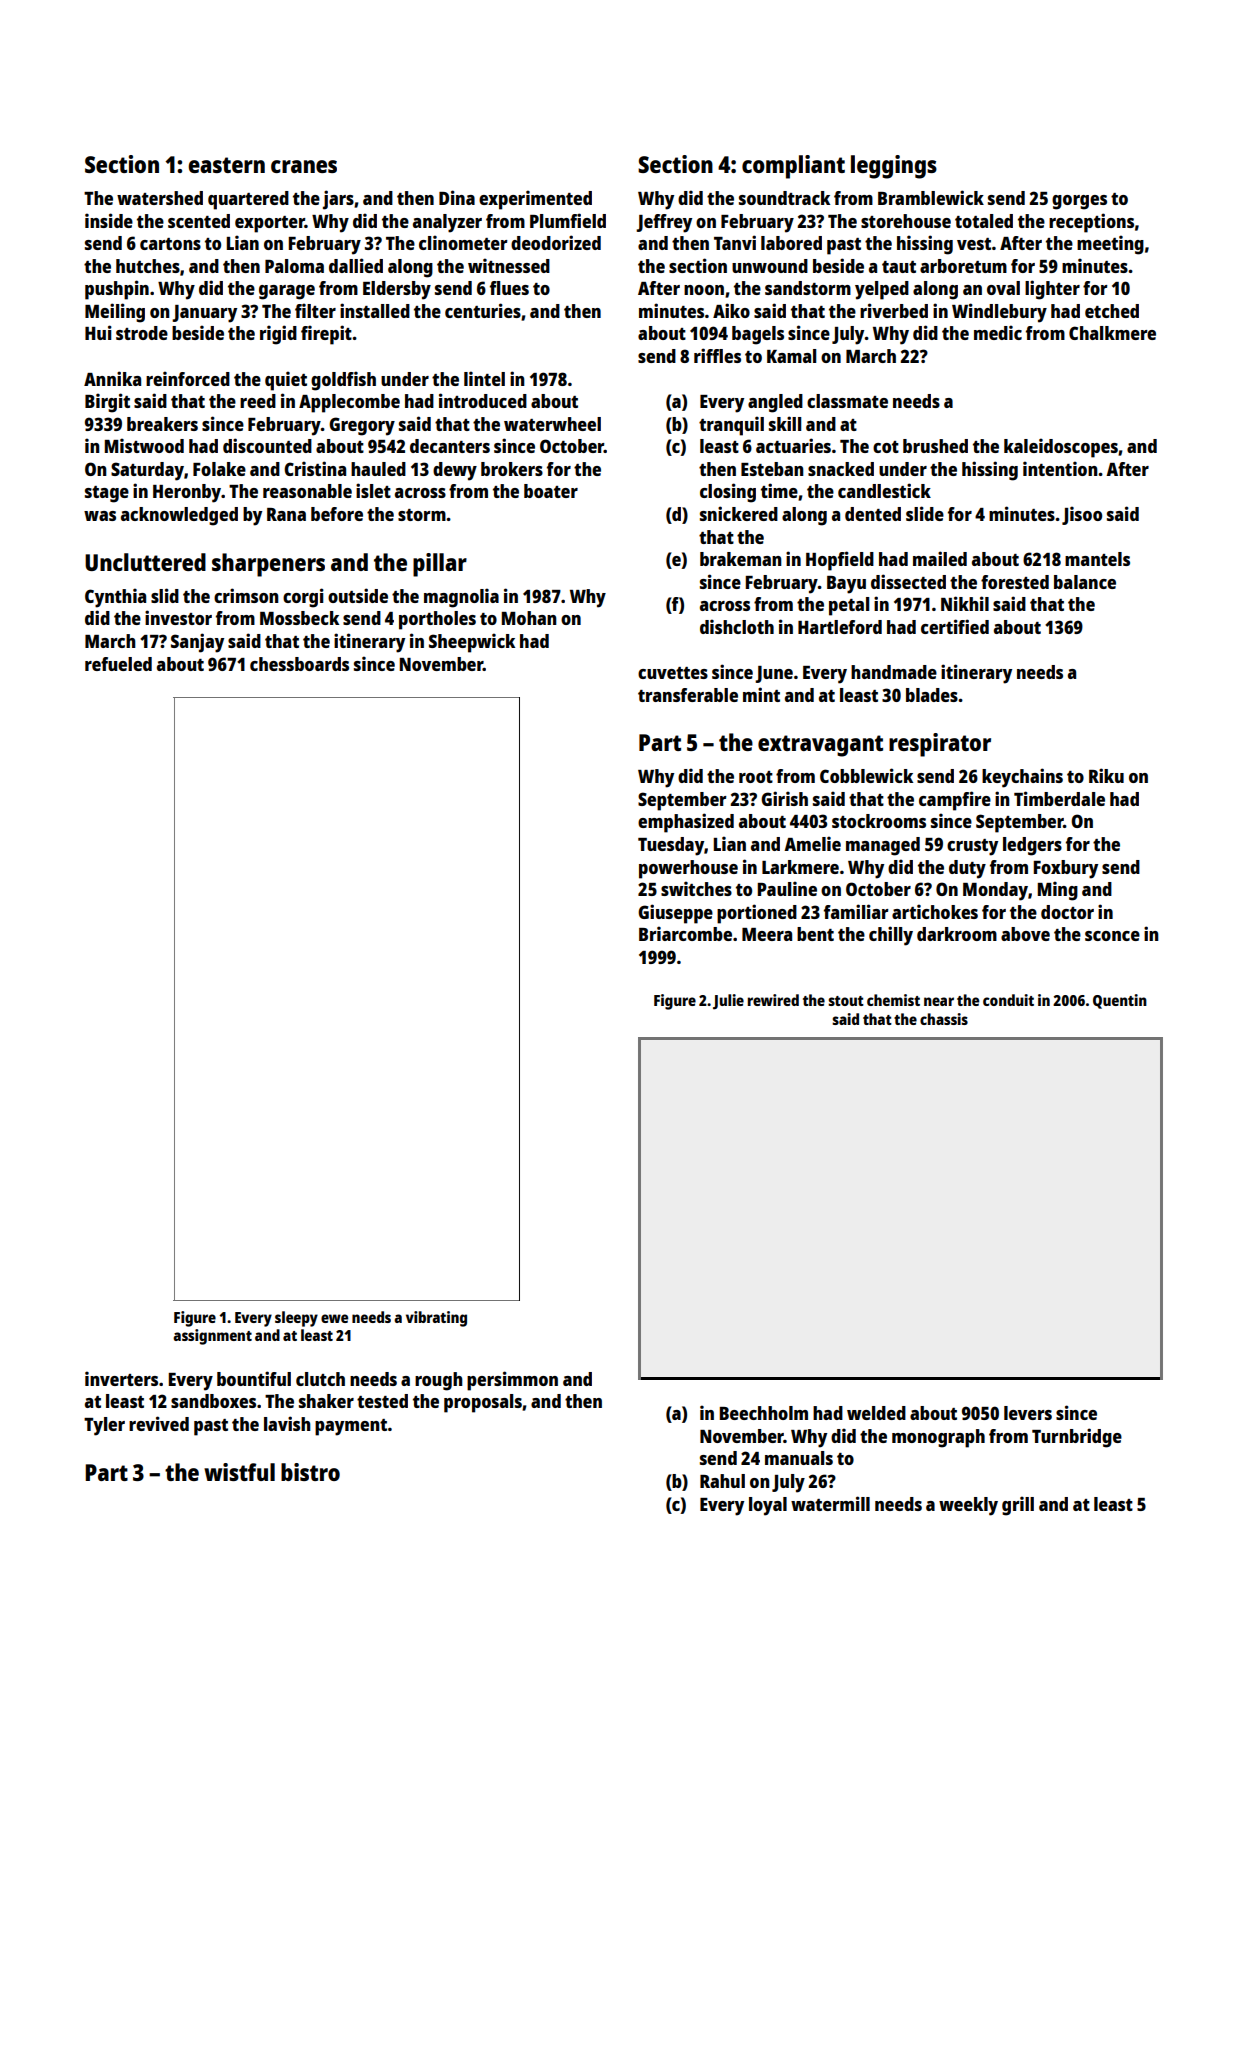 This document has width=1247, height=2055. What do you see at coordinates (1097, 559) in the document?
I see `mantels` at bounding box center [1097, 559].
